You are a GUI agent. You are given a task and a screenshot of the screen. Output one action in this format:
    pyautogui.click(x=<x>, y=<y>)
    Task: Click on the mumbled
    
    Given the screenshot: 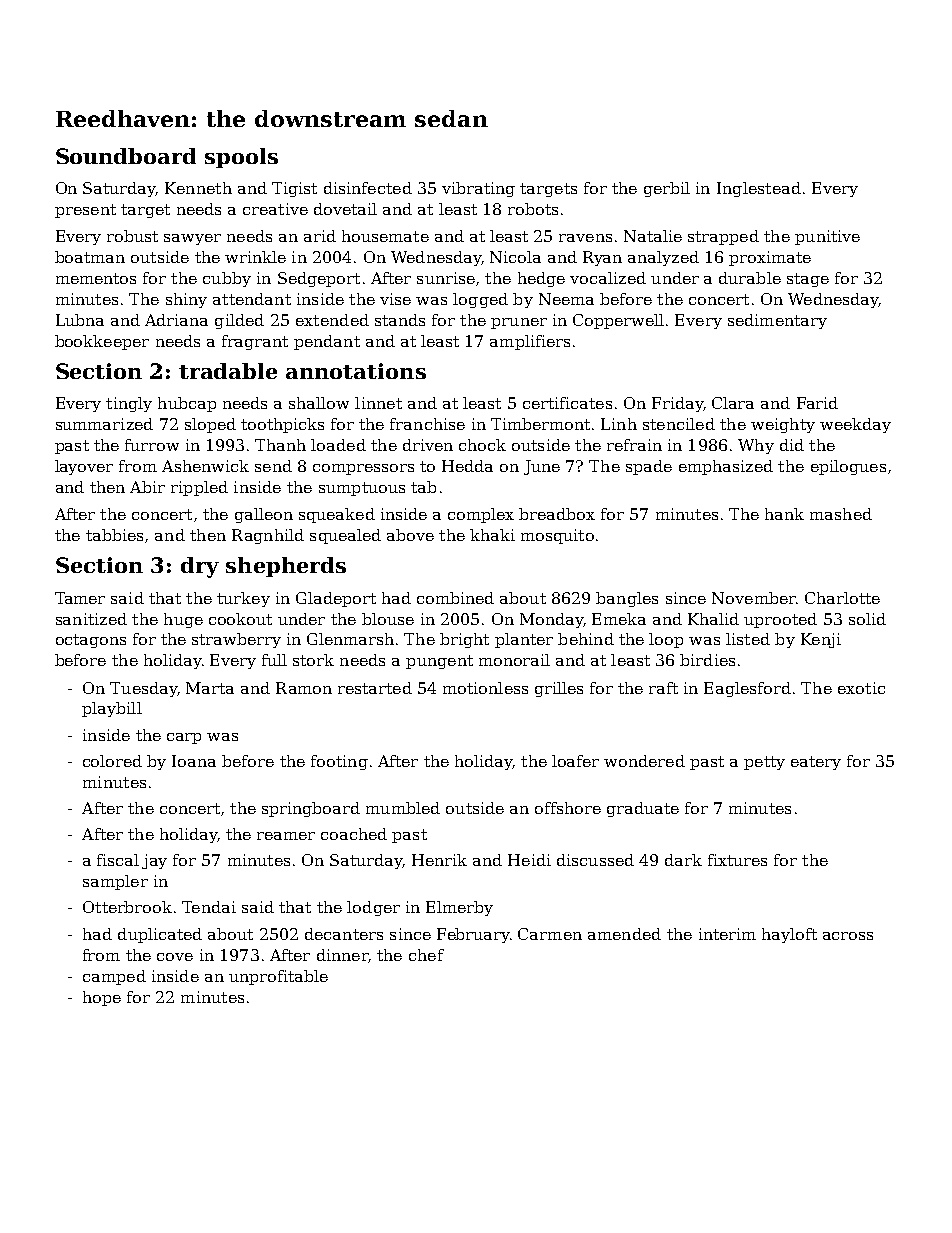 What is the action you would take?
    pyautogui.click(x=403, y=808)
